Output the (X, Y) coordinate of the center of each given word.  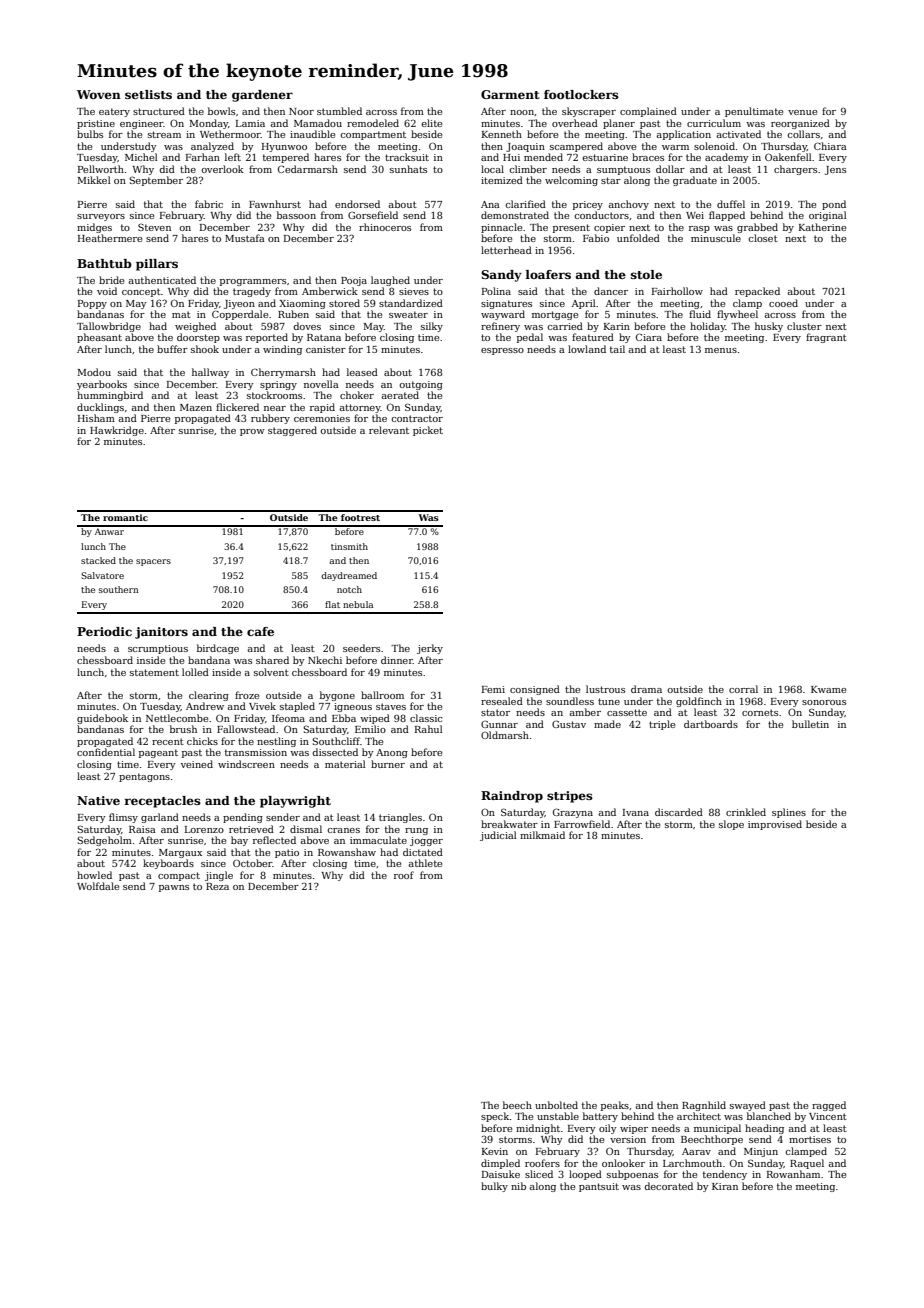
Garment (510, 94)
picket (428, 431)
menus (721, 350)
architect (699, 1116)
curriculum (714, 123)
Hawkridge (117, 431)
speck (495, 1117)
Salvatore (102, 575)
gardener (262, 96)
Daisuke (501, 1174)
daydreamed (349, 576)
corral (743, 689)
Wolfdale (98, 886)
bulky (494, 1187)
